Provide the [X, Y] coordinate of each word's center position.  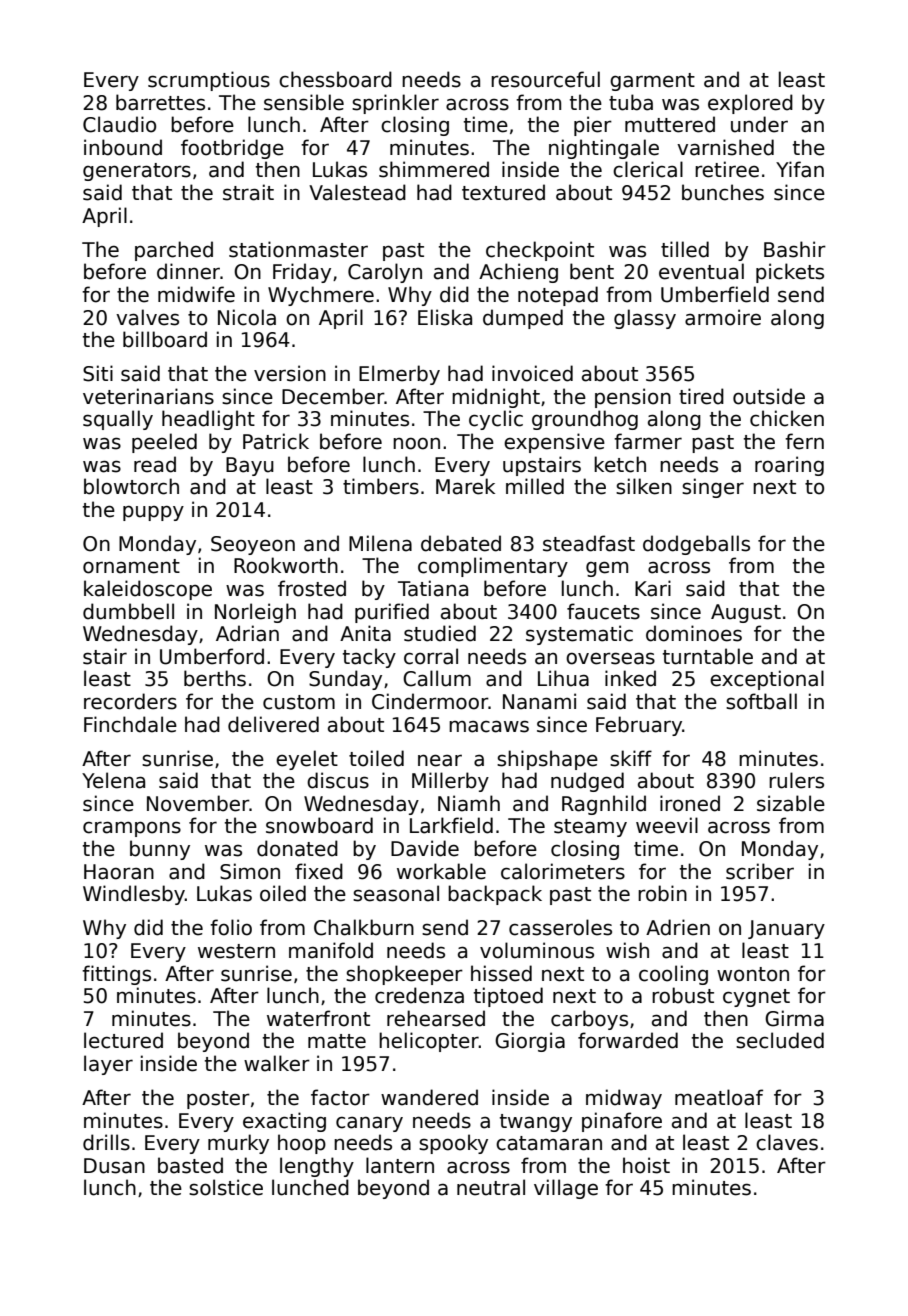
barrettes [160, 102]
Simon [250, 871]
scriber [760, 871]
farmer [648, 441]
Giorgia [530, 1042]
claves [787, 1142]
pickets [790, 273]
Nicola [247, 317]
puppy [153, 513]
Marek [465, 486]
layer [108, 1065]
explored [750, 104]
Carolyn [385, 273]
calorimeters [563, 871]
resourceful [545, 79]
